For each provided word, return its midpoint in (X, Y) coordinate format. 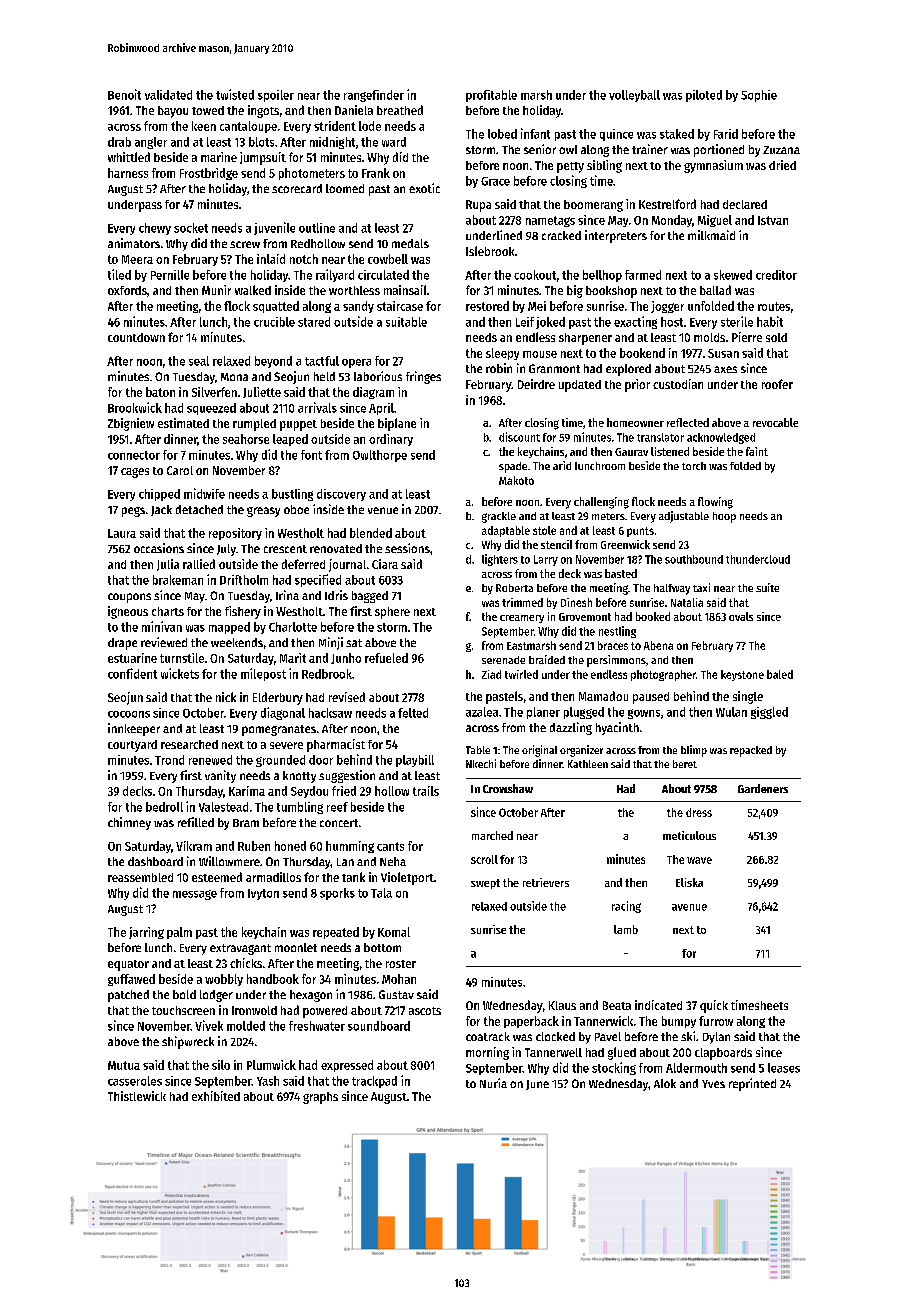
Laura (122, 533)
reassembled (140, 877)
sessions (407, 548)
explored (628, 370)
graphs (320, 1098)
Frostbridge (209, 174)
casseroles (135, 1081)
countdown (136, 337)
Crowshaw (508, 788)
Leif (525, 322)
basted (621, 573)
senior (540, 149)
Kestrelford (667, 204)
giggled (769, 713)
